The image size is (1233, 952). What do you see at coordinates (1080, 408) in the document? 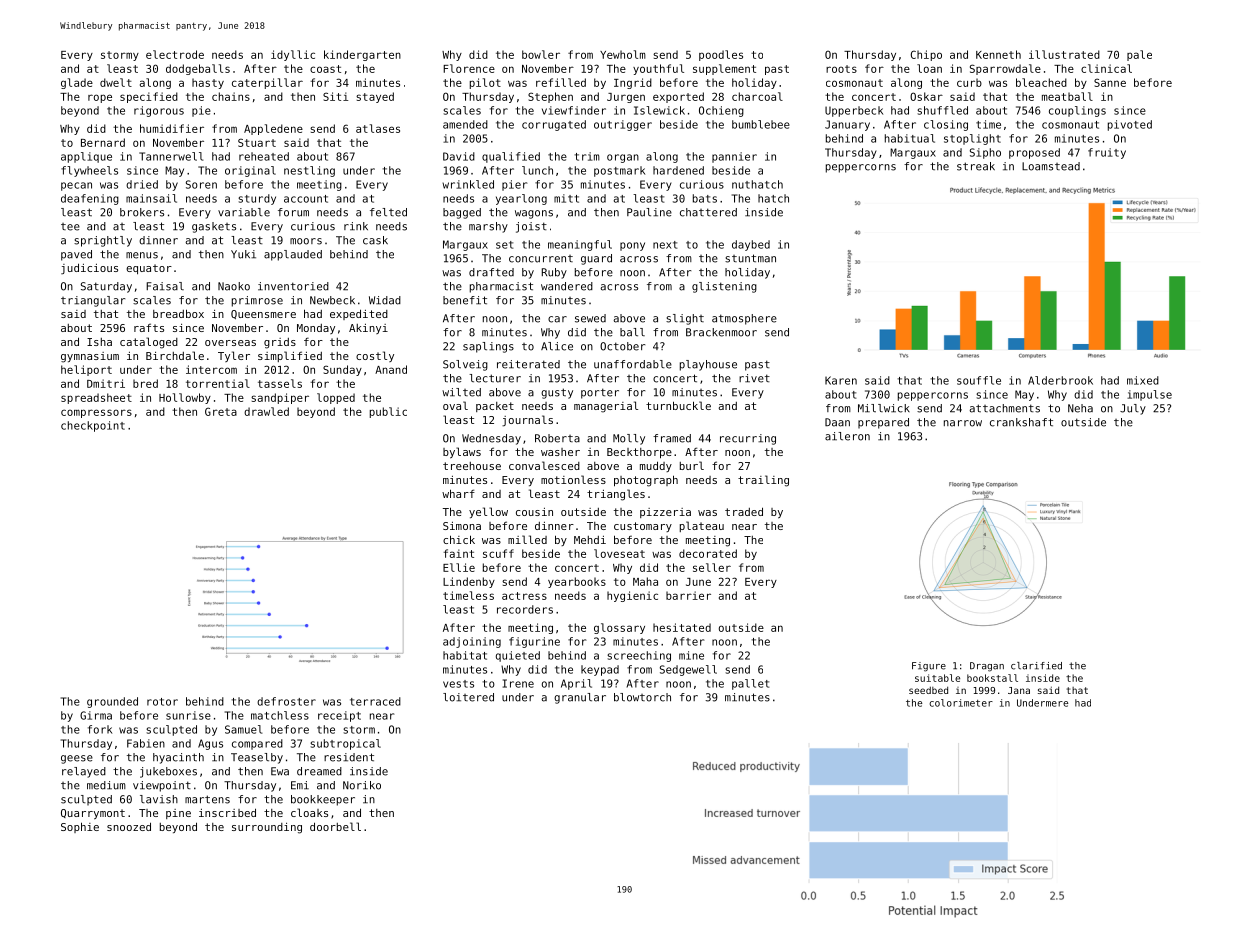
I see `Neha` at bounding box center [1080, 408].
